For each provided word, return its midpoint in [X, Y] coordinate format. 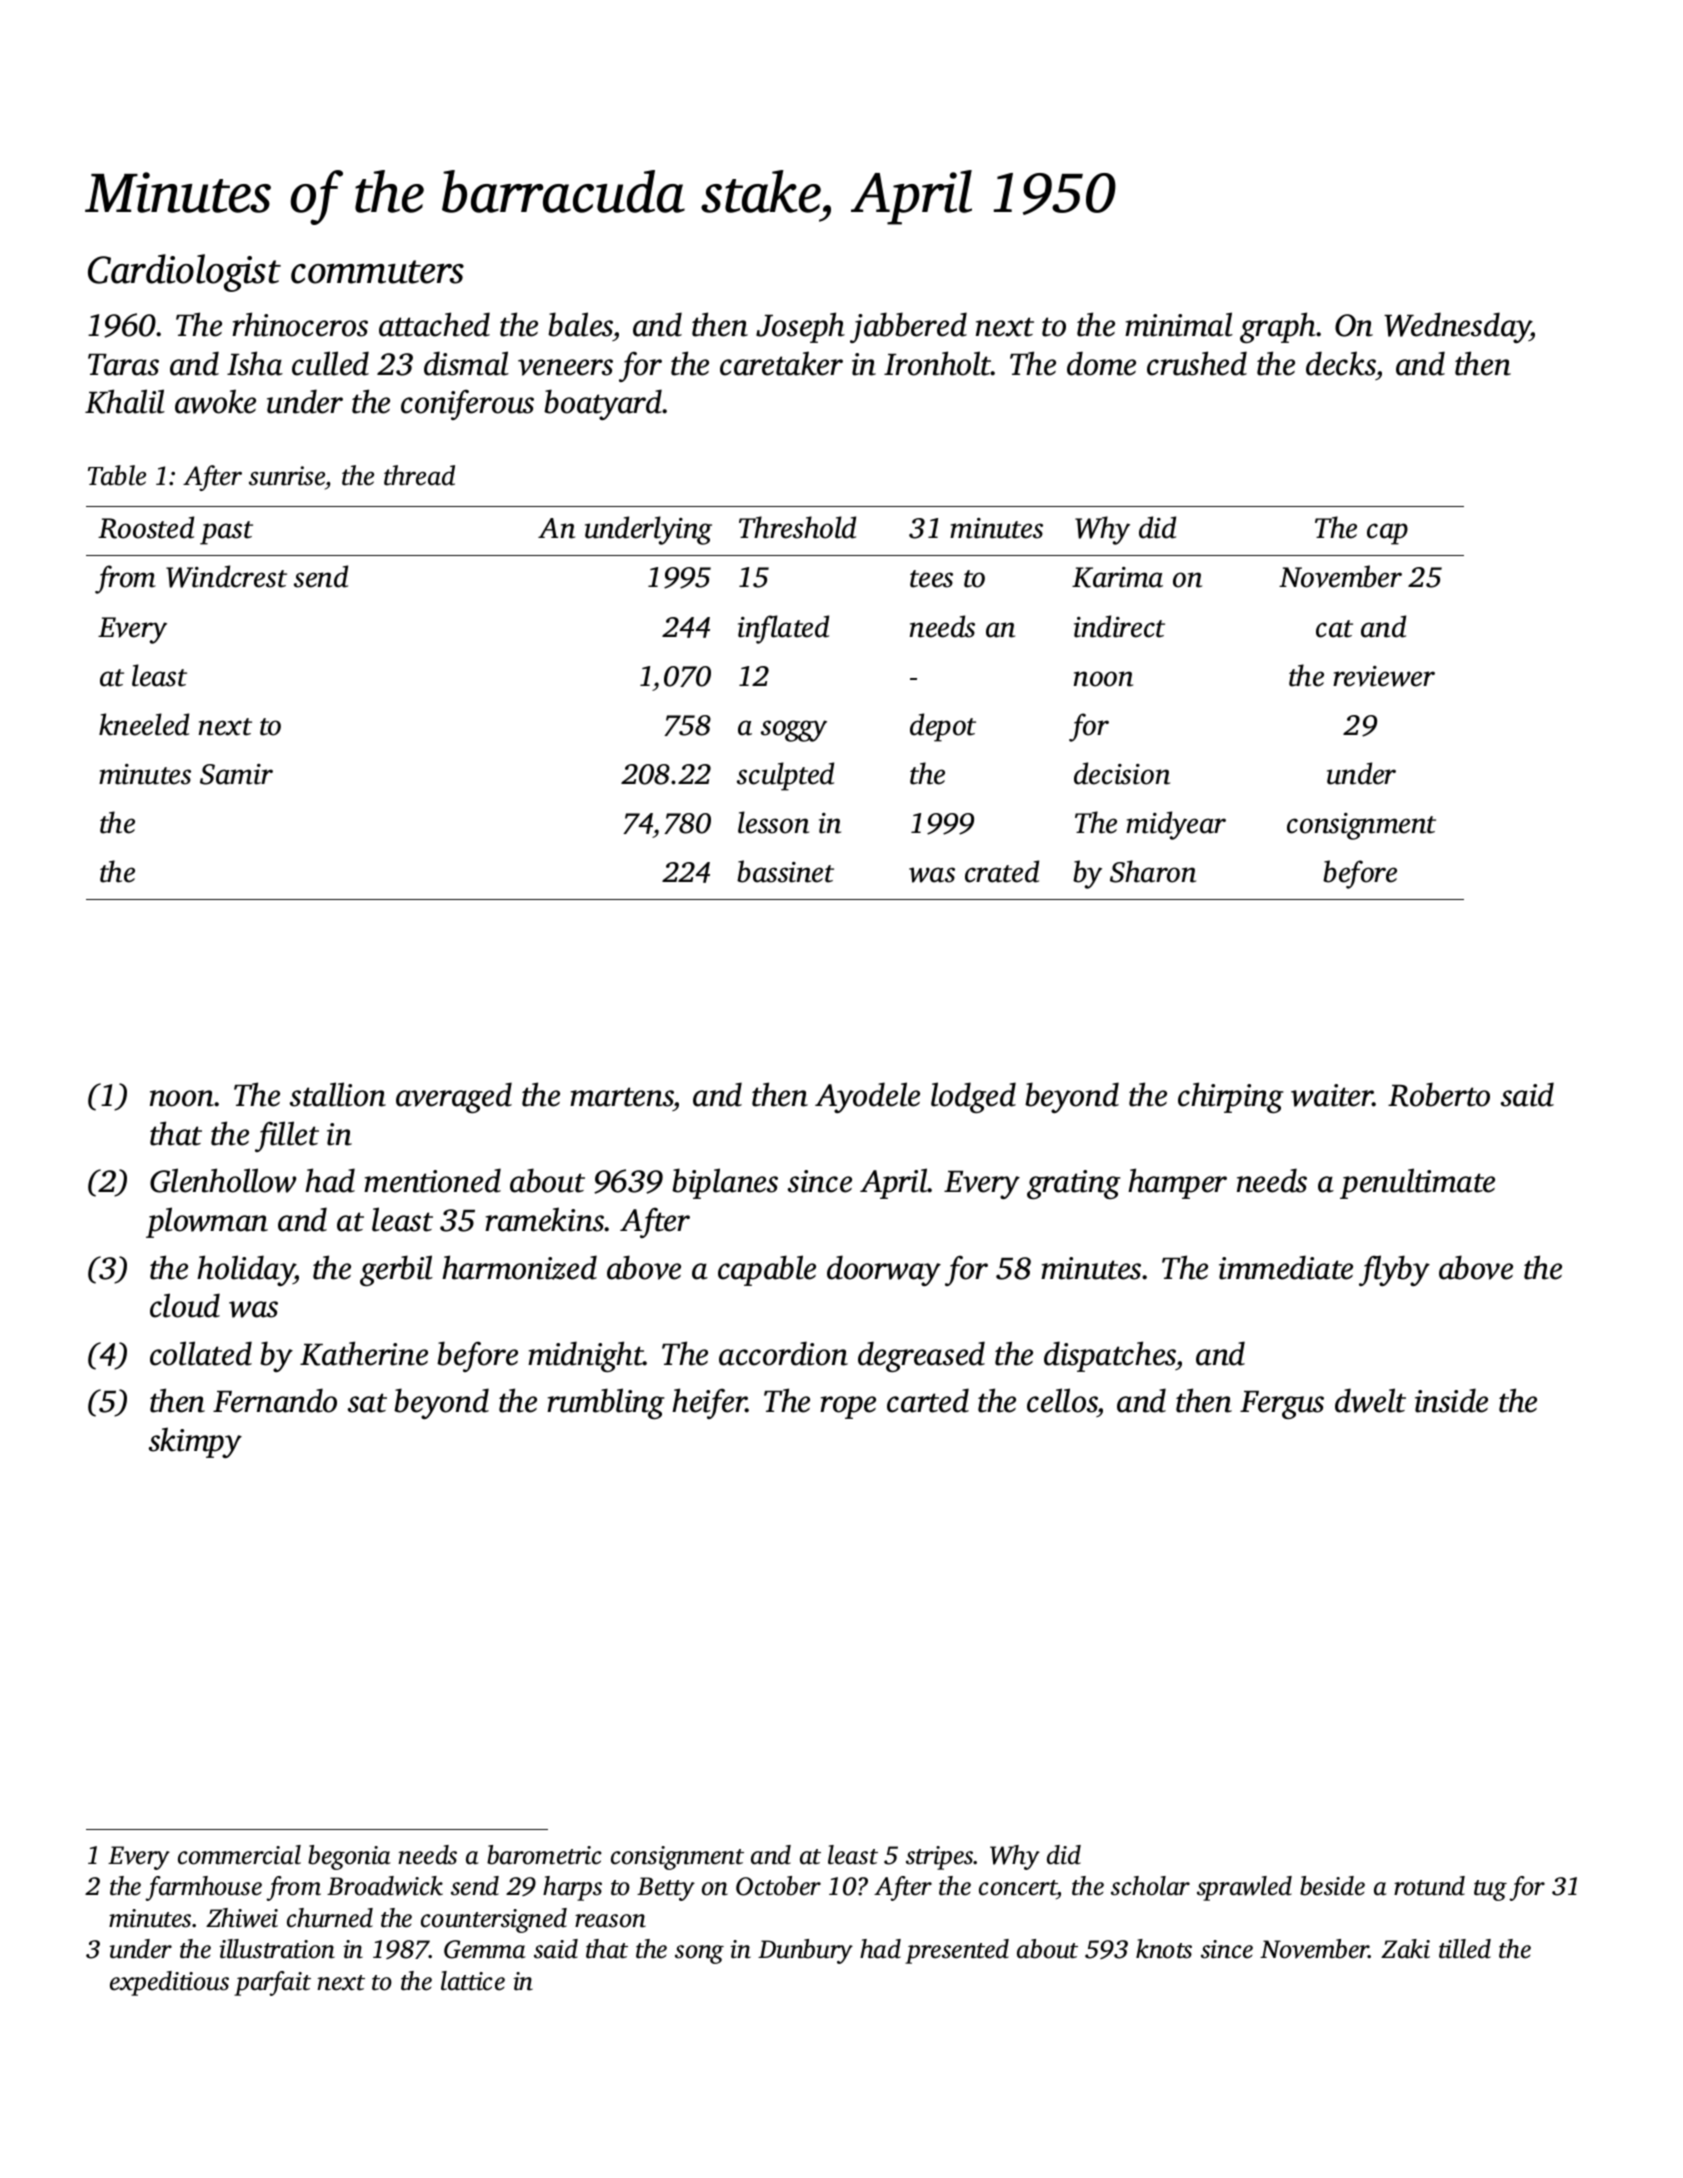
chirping [1231, 1097]
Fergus [1282, 1405]
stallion [338, 1094]
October [778, 1886]
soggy [794, 731]
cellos [1062, 1400]
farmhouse [203, 1888]
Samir [236, 774]
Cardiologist [184, 273]
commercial [239, 1855]
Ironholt [937, 363]
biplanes [725, 1183]
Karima [1117, 577]
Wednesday [1457, 327]
